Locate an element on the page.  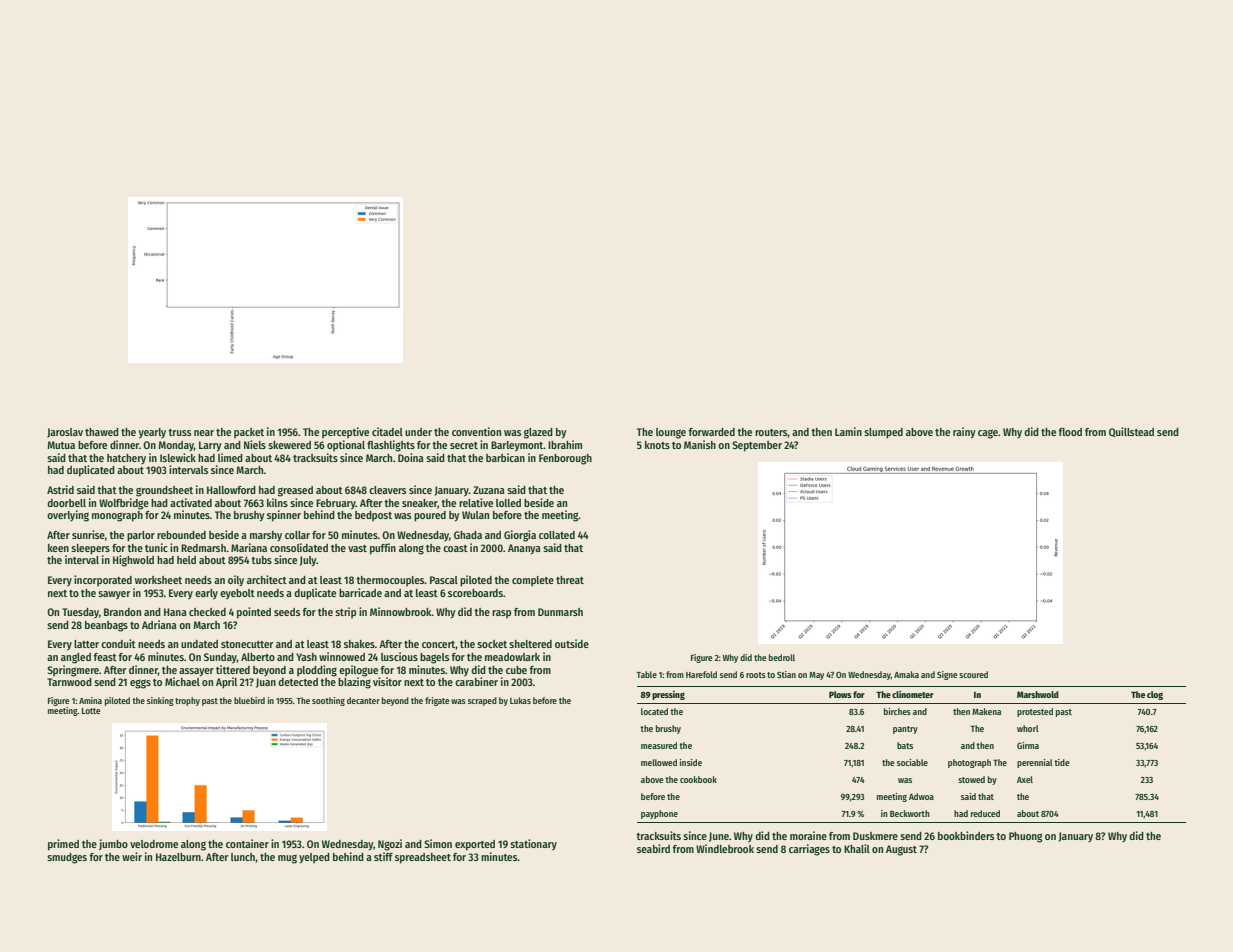
greased is located at coordinates (295, 491).
